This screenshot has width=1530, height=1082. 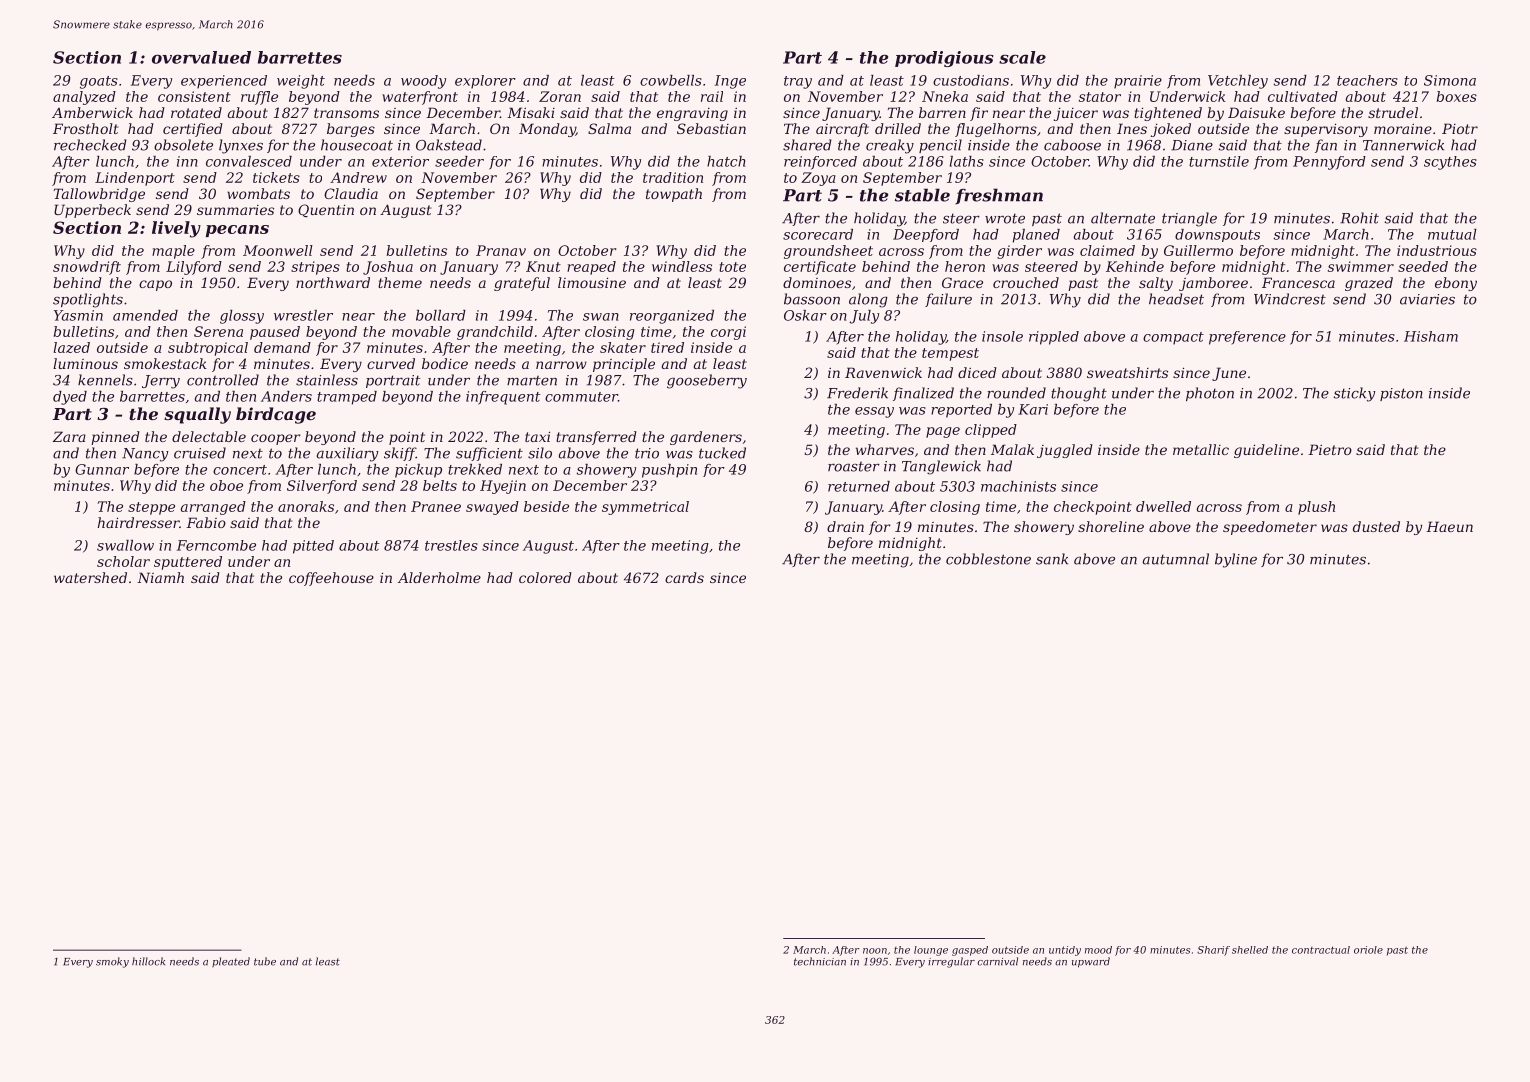 I want to click on Niamh, so click(x=160, y=577).
